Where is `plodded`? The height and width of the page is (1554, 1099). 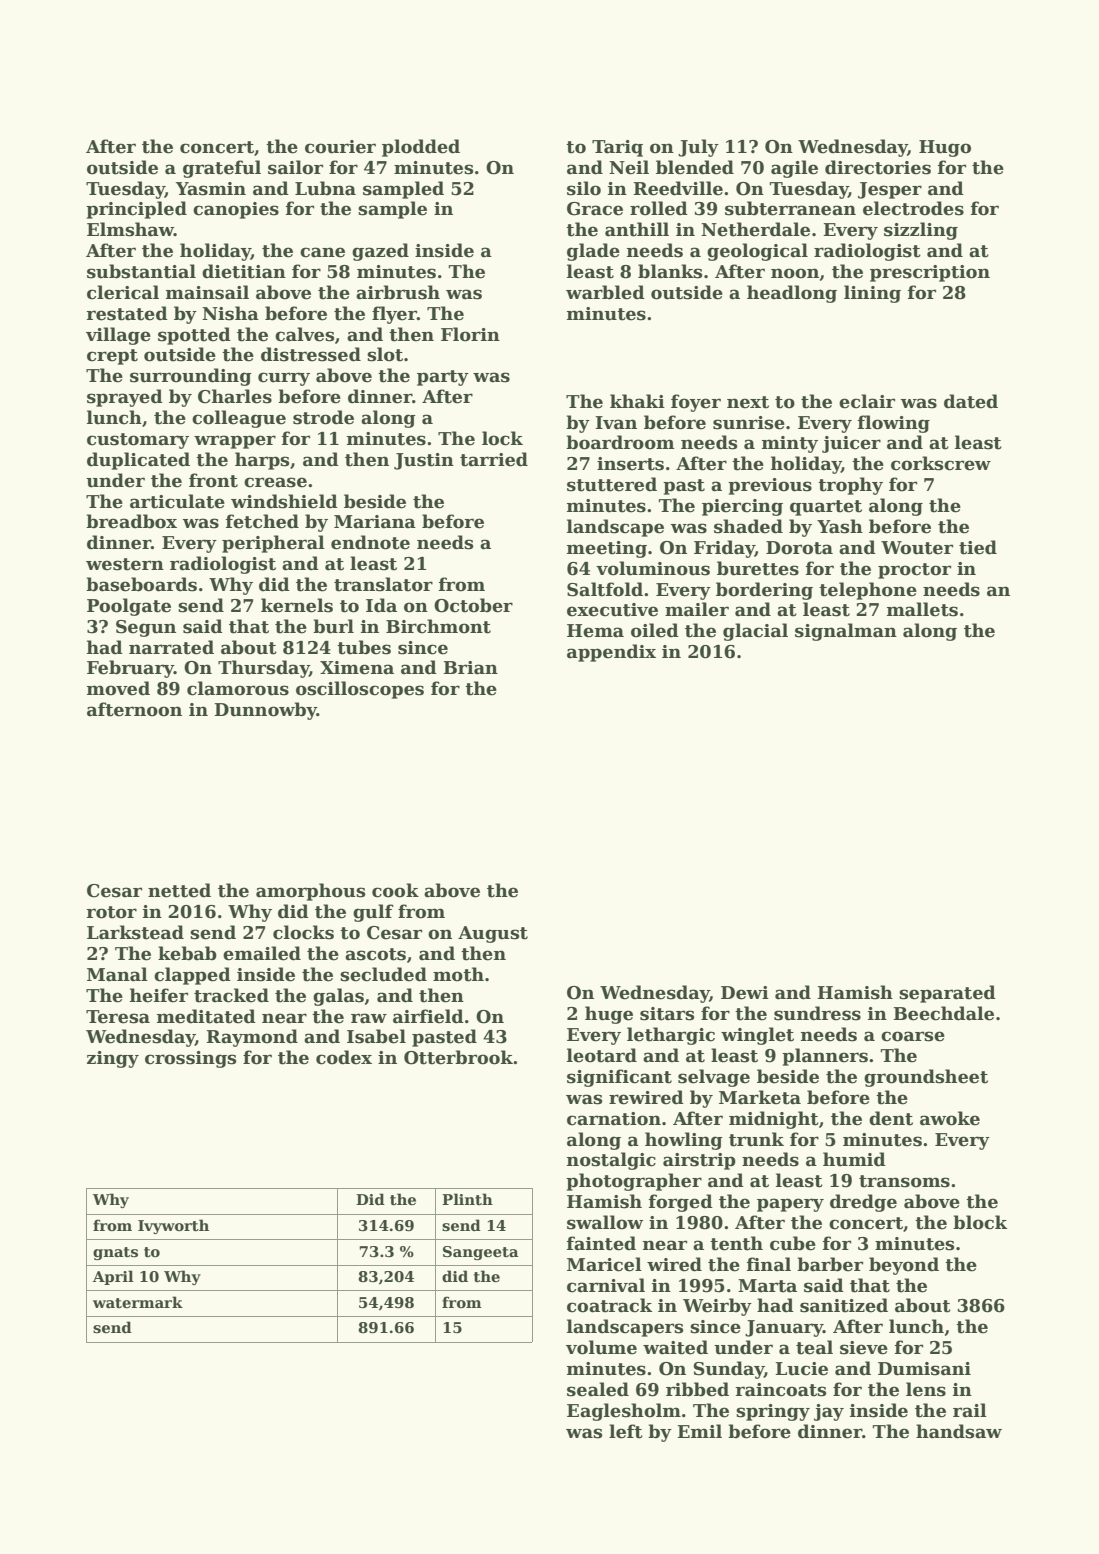
plodded is located at coordinates (421, 148).
